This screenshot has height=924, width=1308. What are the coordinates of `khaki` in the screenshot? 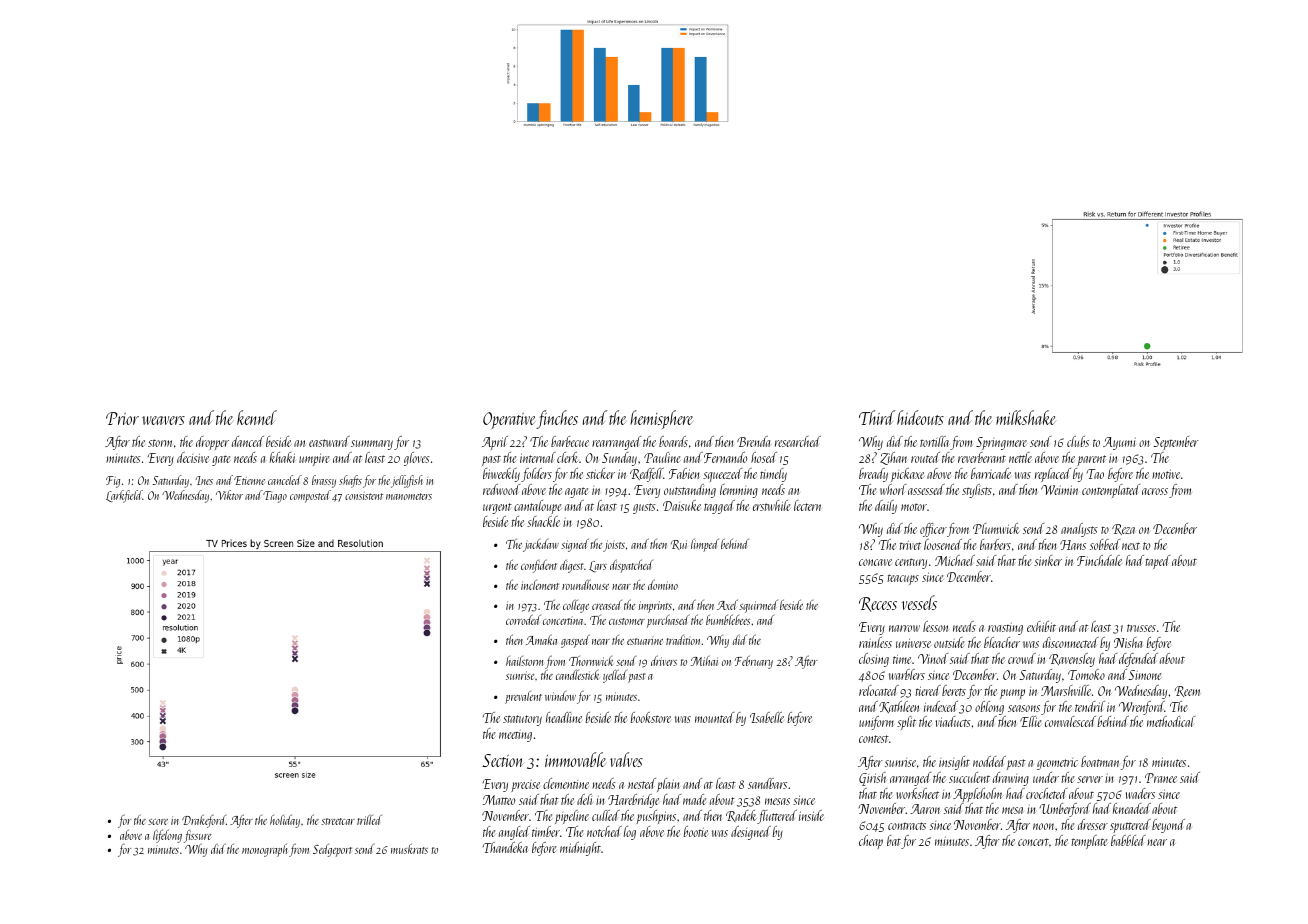 It's located at (282, 457).
